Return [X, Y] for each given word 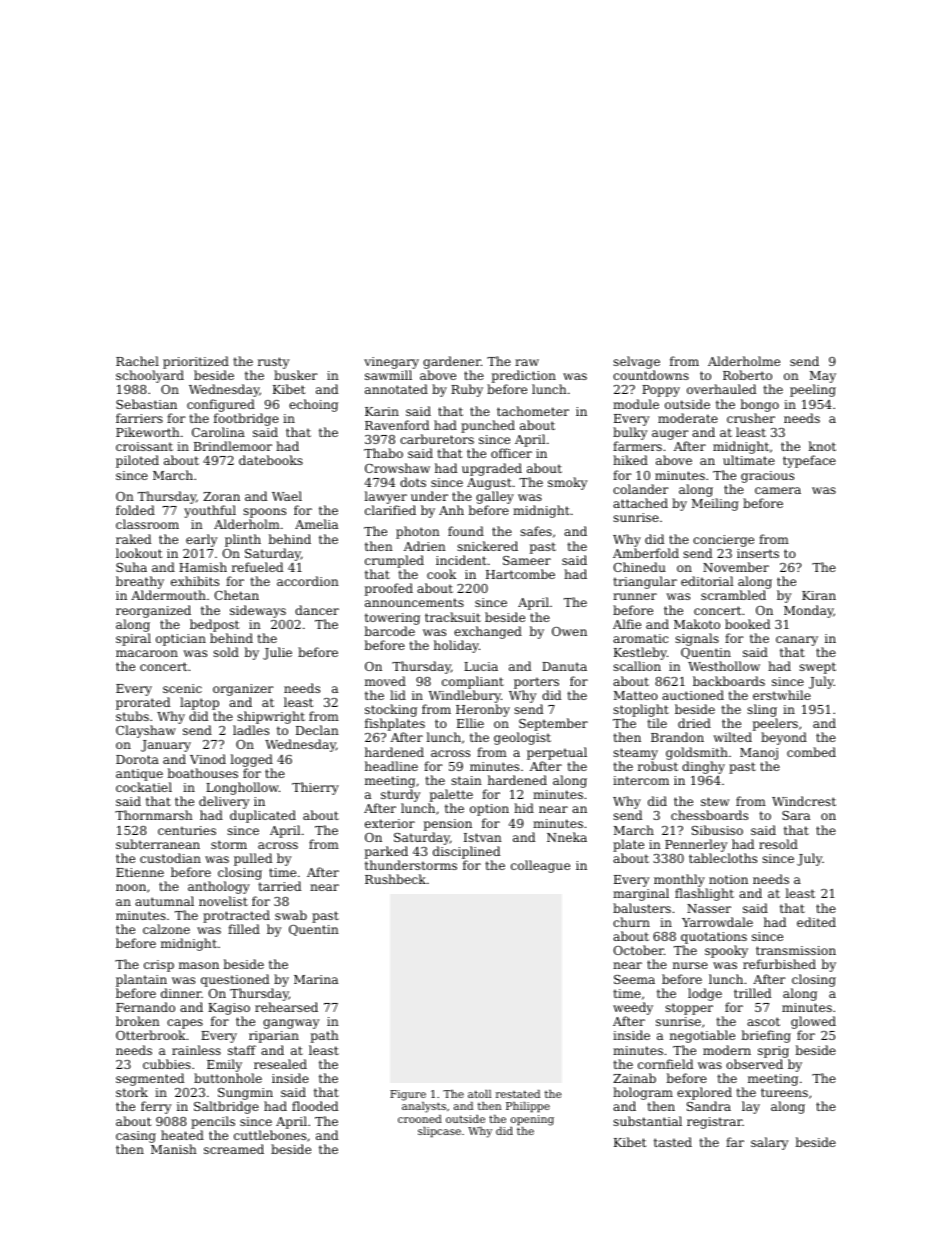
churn [631, 922]
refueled [257, 567]
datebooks [271, 460]
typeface [809, 461]
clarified [390, 510]
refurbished [779, 964]
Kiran [819, 595]
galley [495, 497]
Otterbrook [151, 1035]
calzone [166, 929]
